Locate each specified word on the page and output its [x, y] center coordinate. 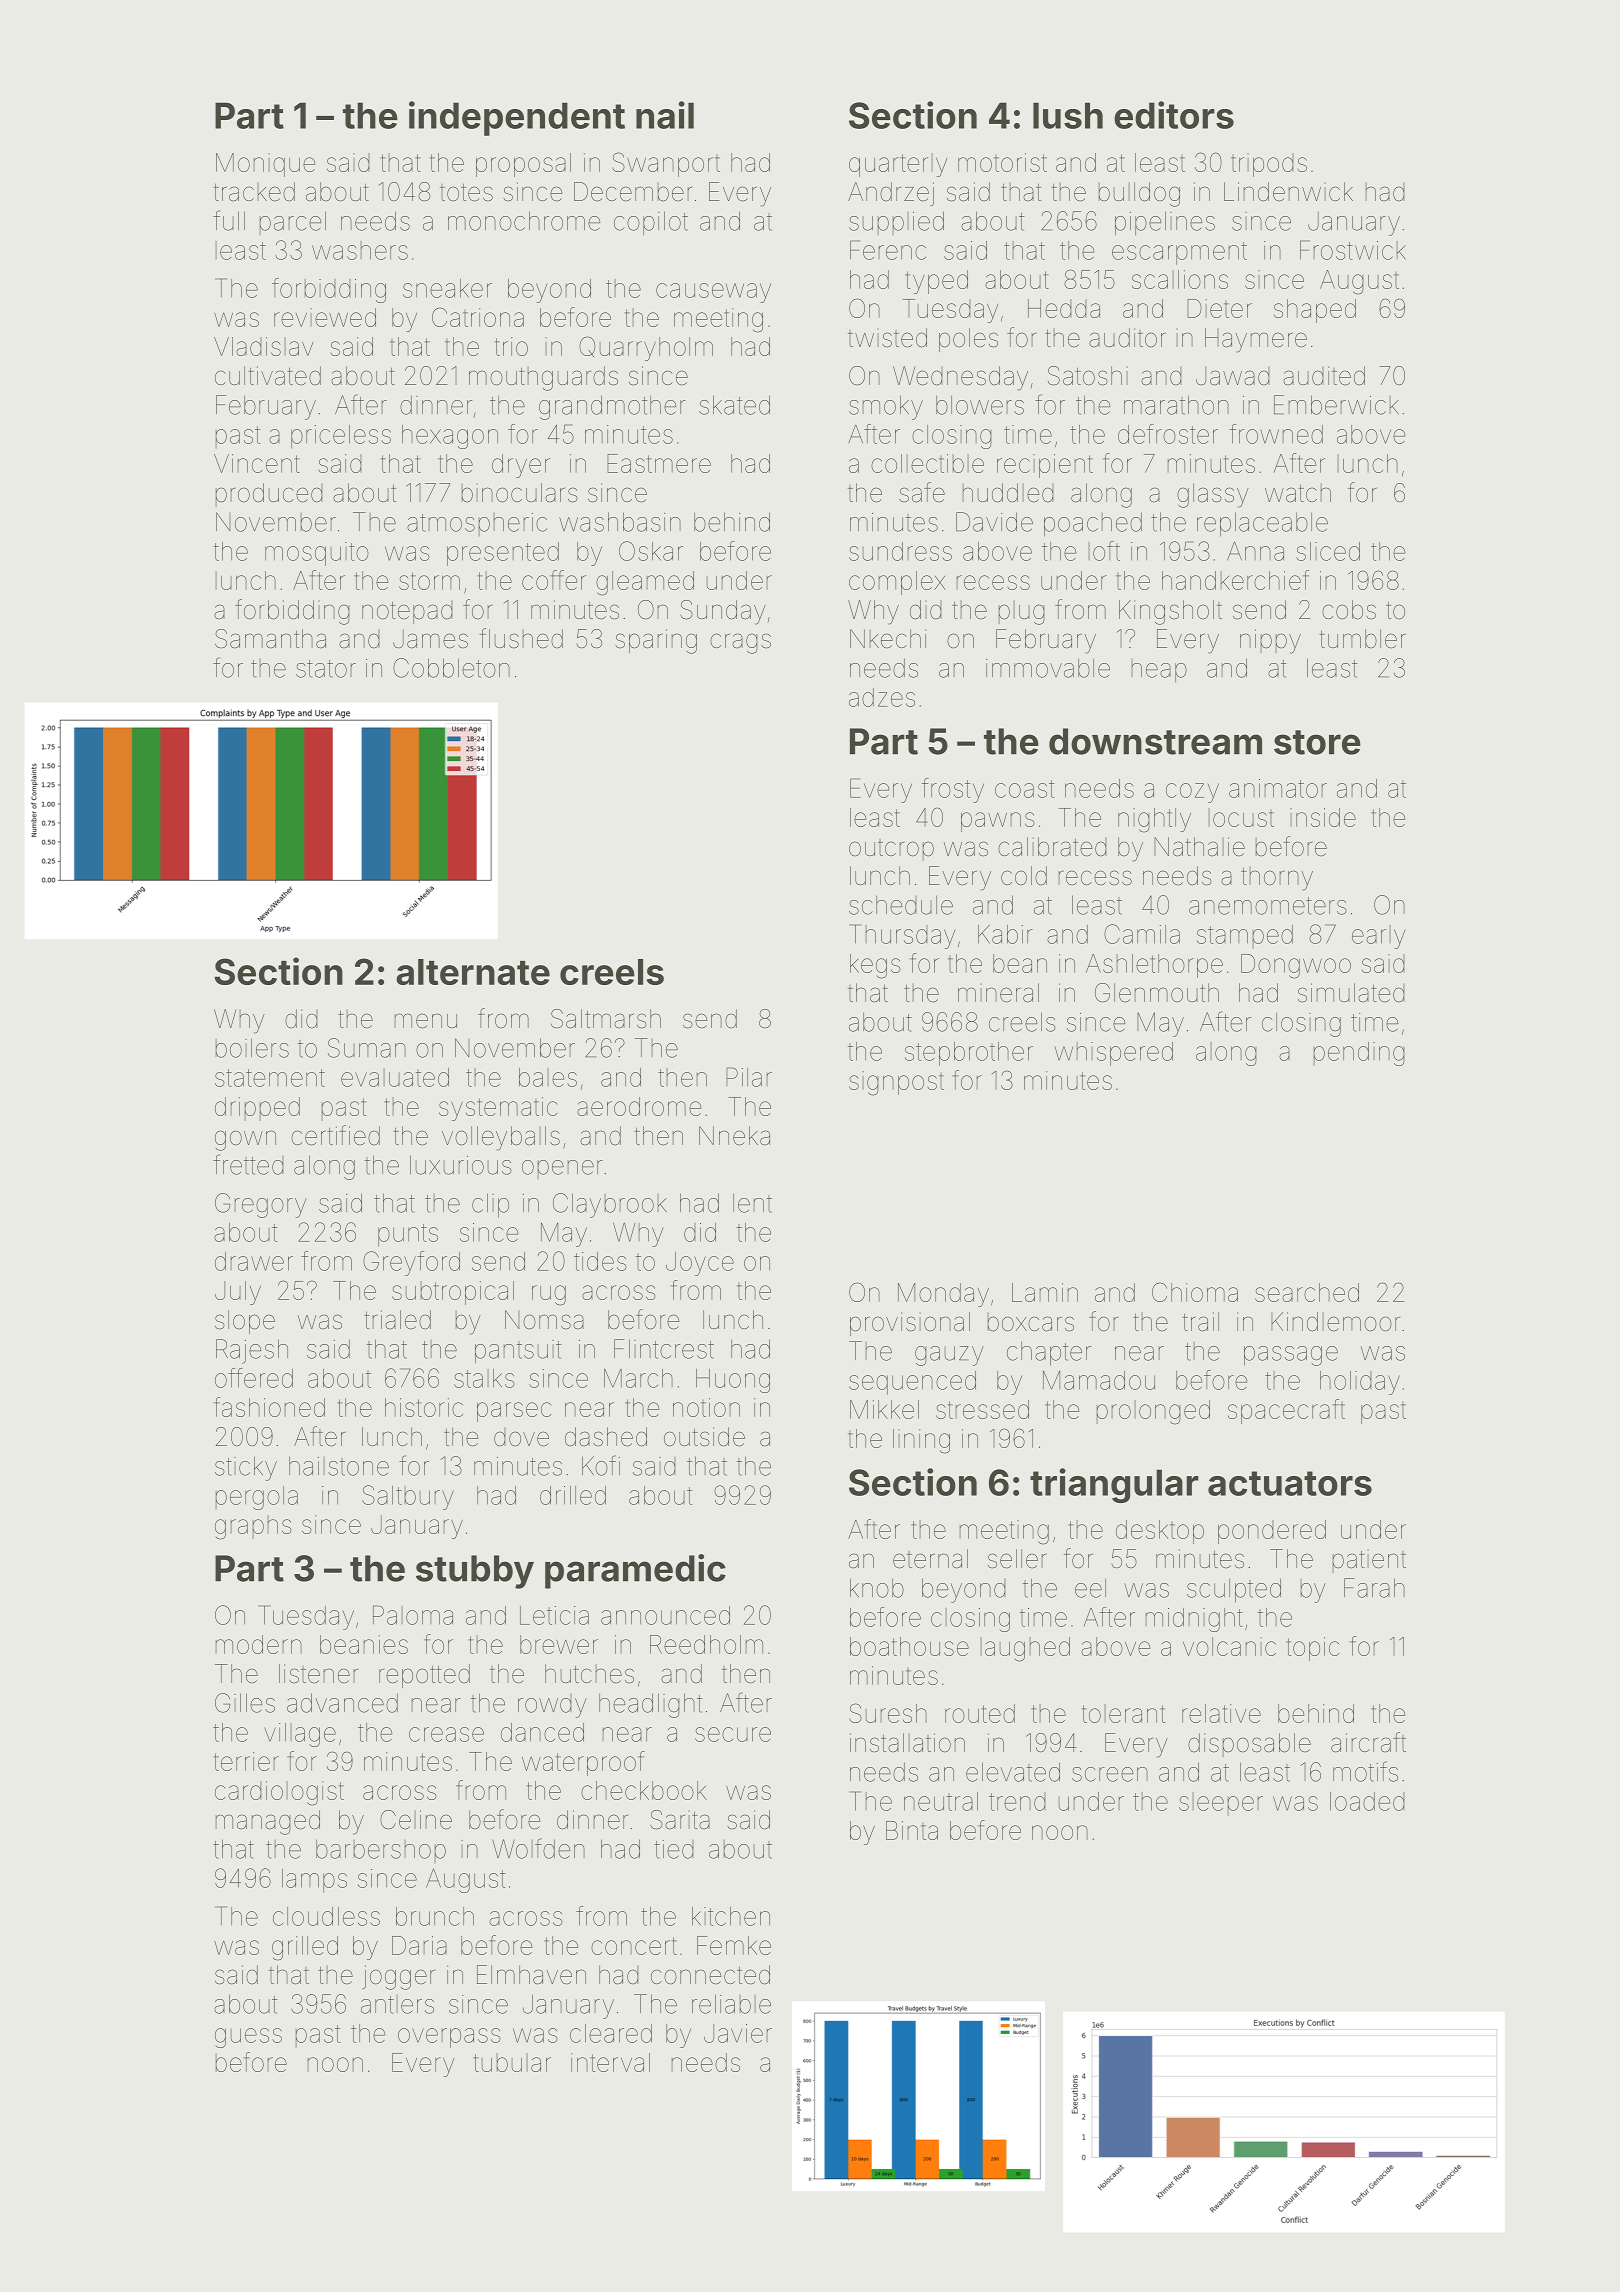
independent [517, 118]
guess [248, 2038]
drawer [254, 1261]
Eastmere [659, 463]
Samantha [270, 639]
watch [1298, 493]
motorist [1002, 162]
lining [921, 1441]
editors [1174, 115]
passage [1291, 1356]
